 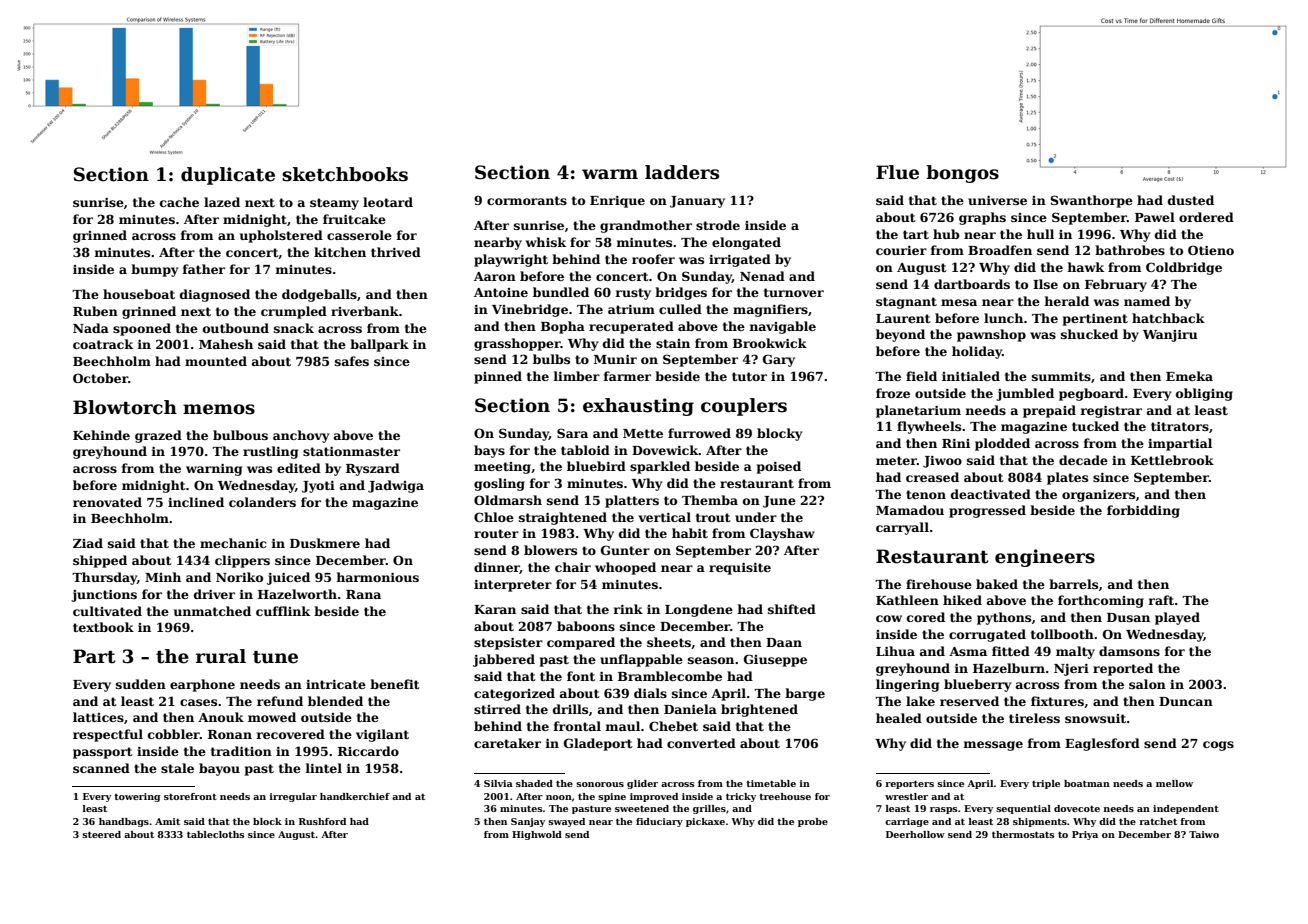 What do you see at coordinates (586, 626) in the document?
I see `baboons` at bounding box center [586, 626].
